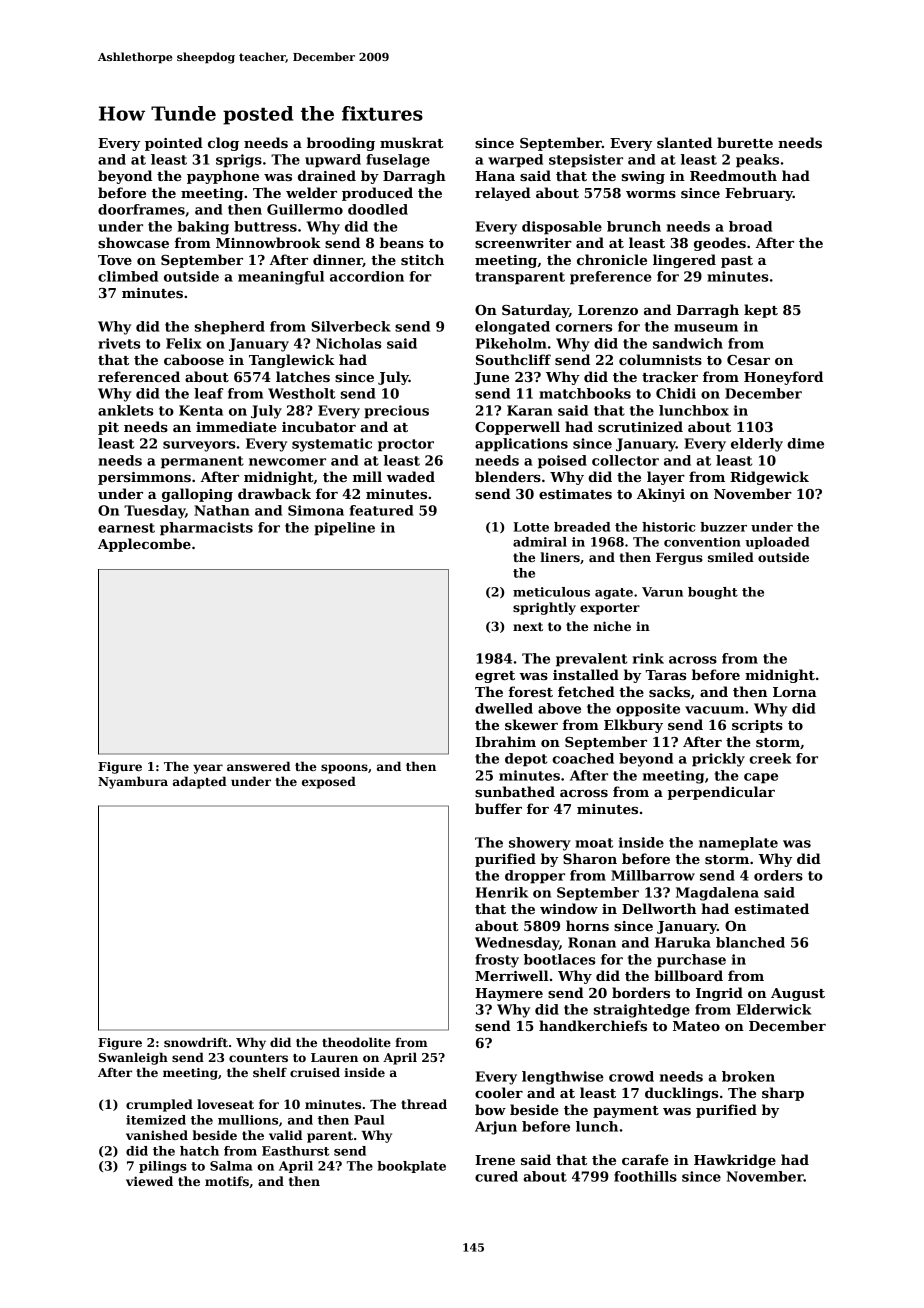 The height and width of the page is (1308, 924). I want to click on adapted, so click(200, 782).
